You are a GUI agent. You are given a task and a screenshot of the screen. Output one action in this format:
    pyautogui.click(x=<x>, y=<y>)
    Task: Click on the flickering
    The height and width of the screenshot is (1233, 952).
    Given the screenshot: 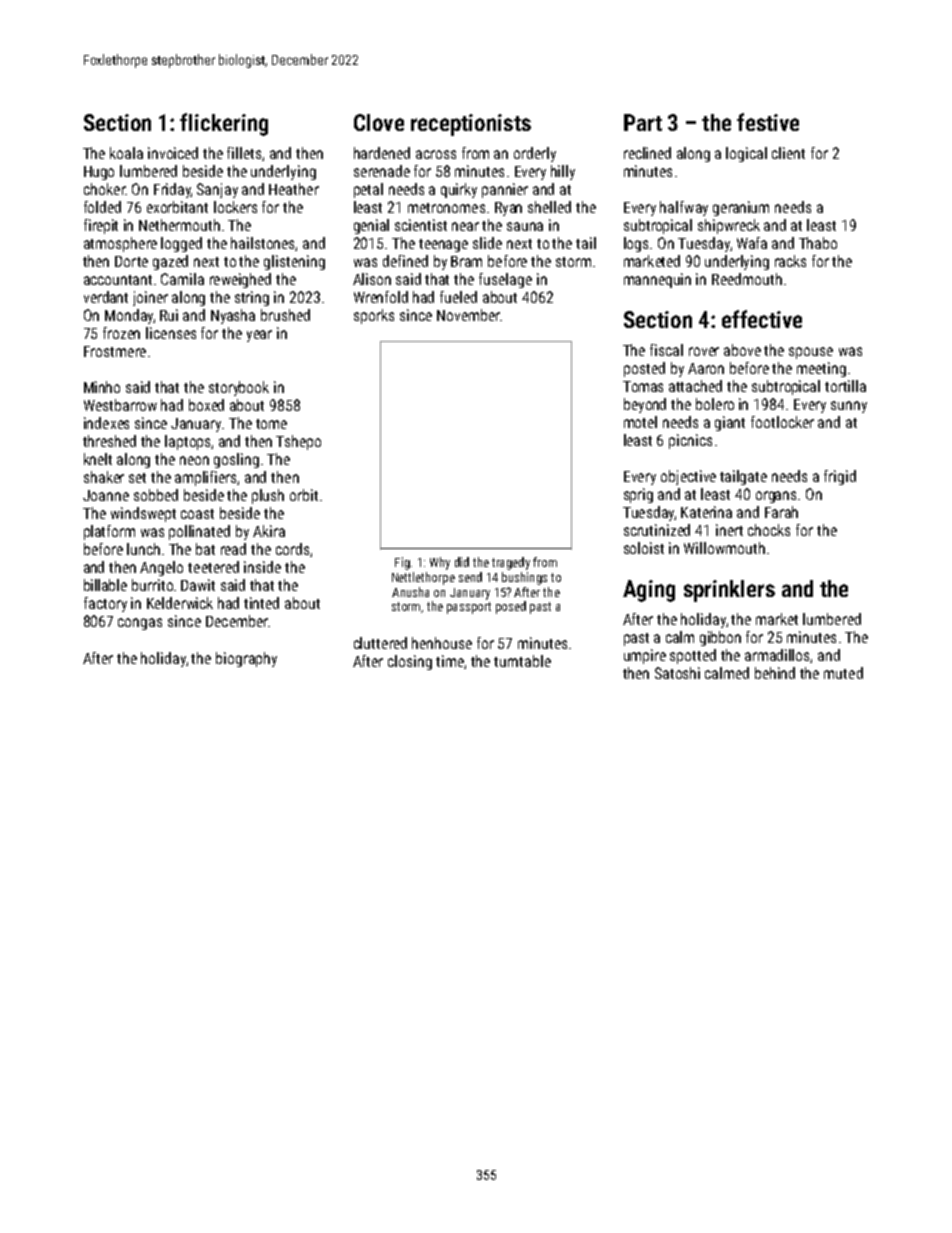 What is the action you would take?
    pyautogui.click(x=224, y=124)
